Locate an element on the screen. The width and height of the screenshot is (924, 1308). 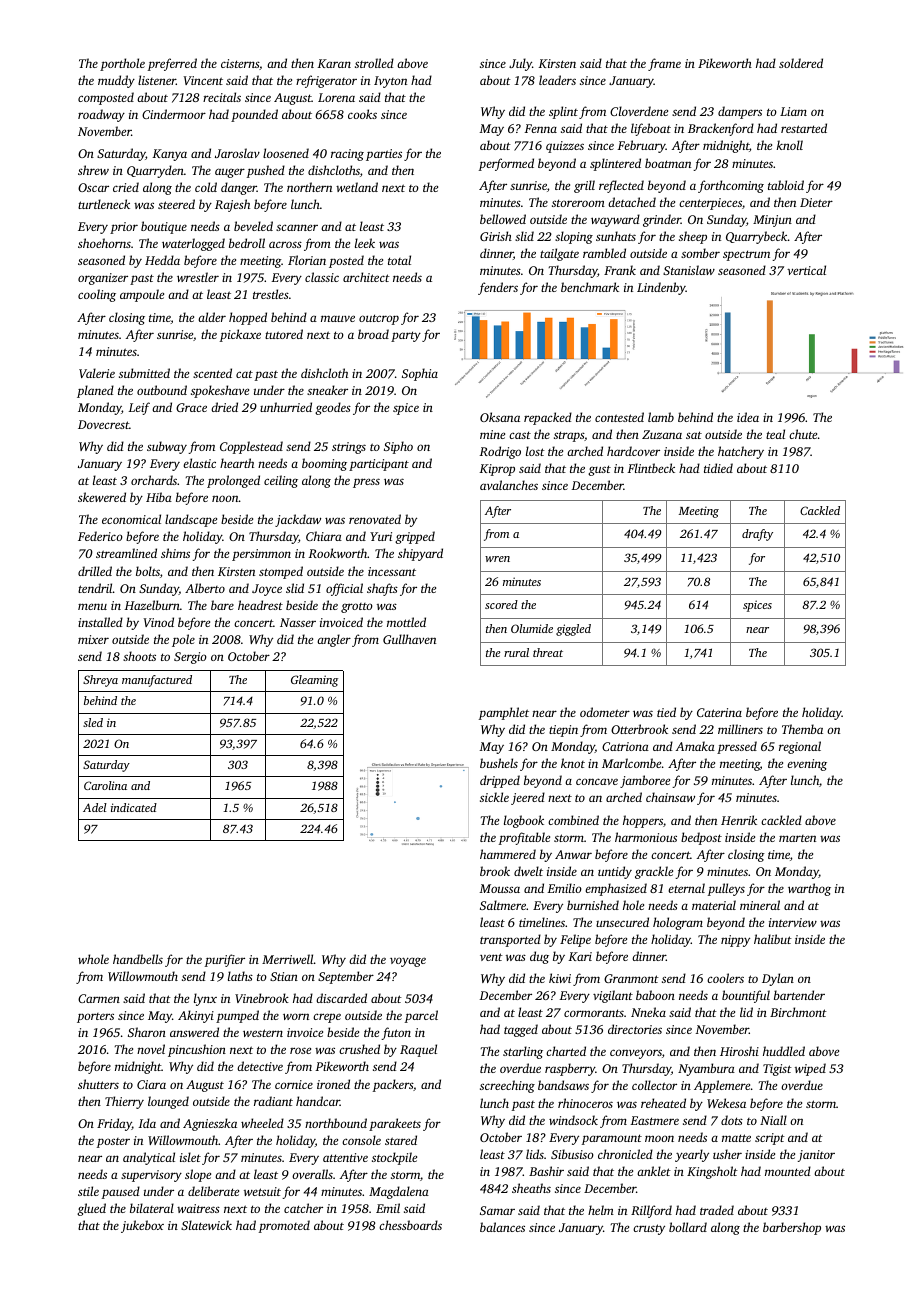
shutters is located at coordinates (98, 1084).
